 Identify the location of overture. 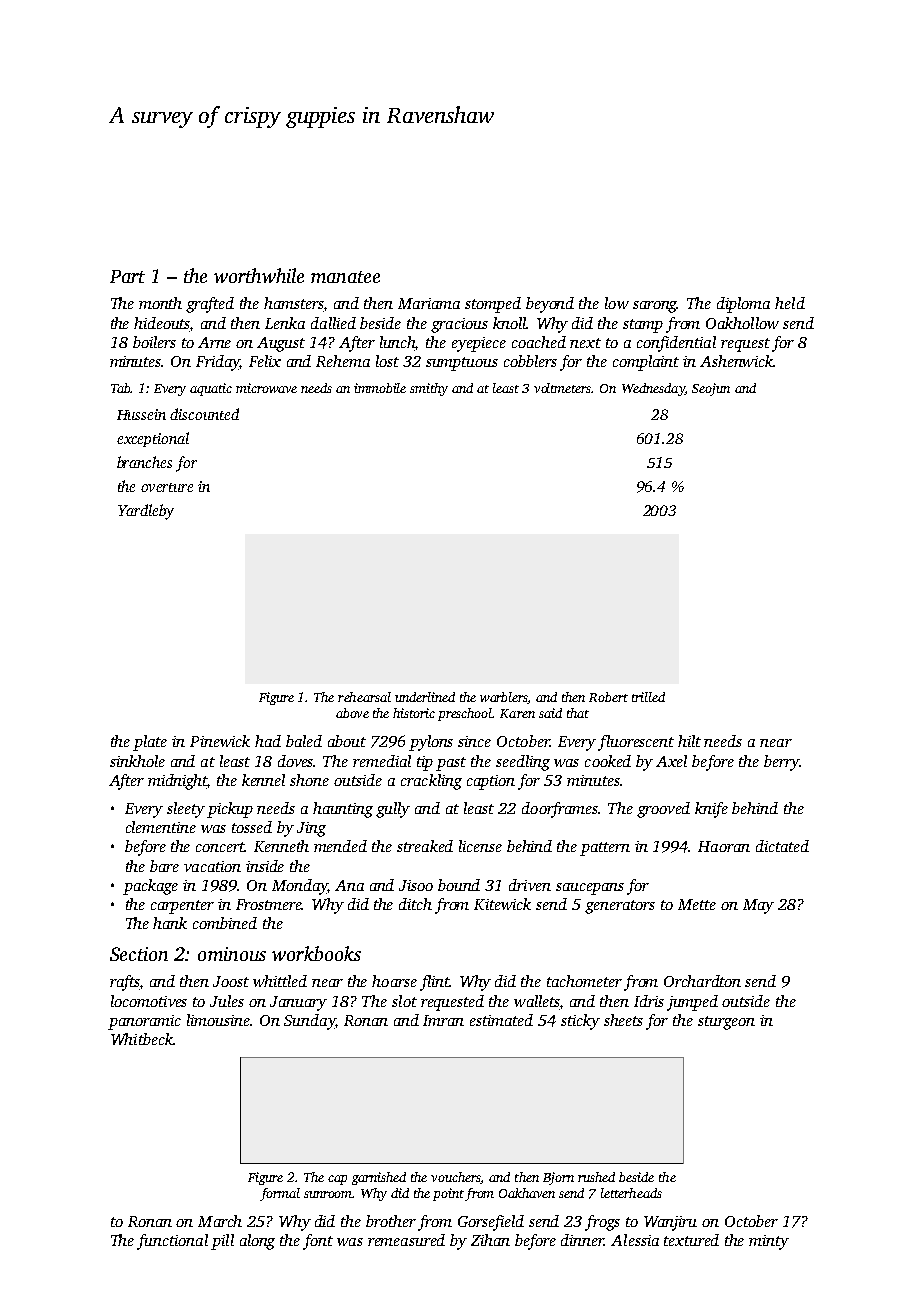
(167, 487).
